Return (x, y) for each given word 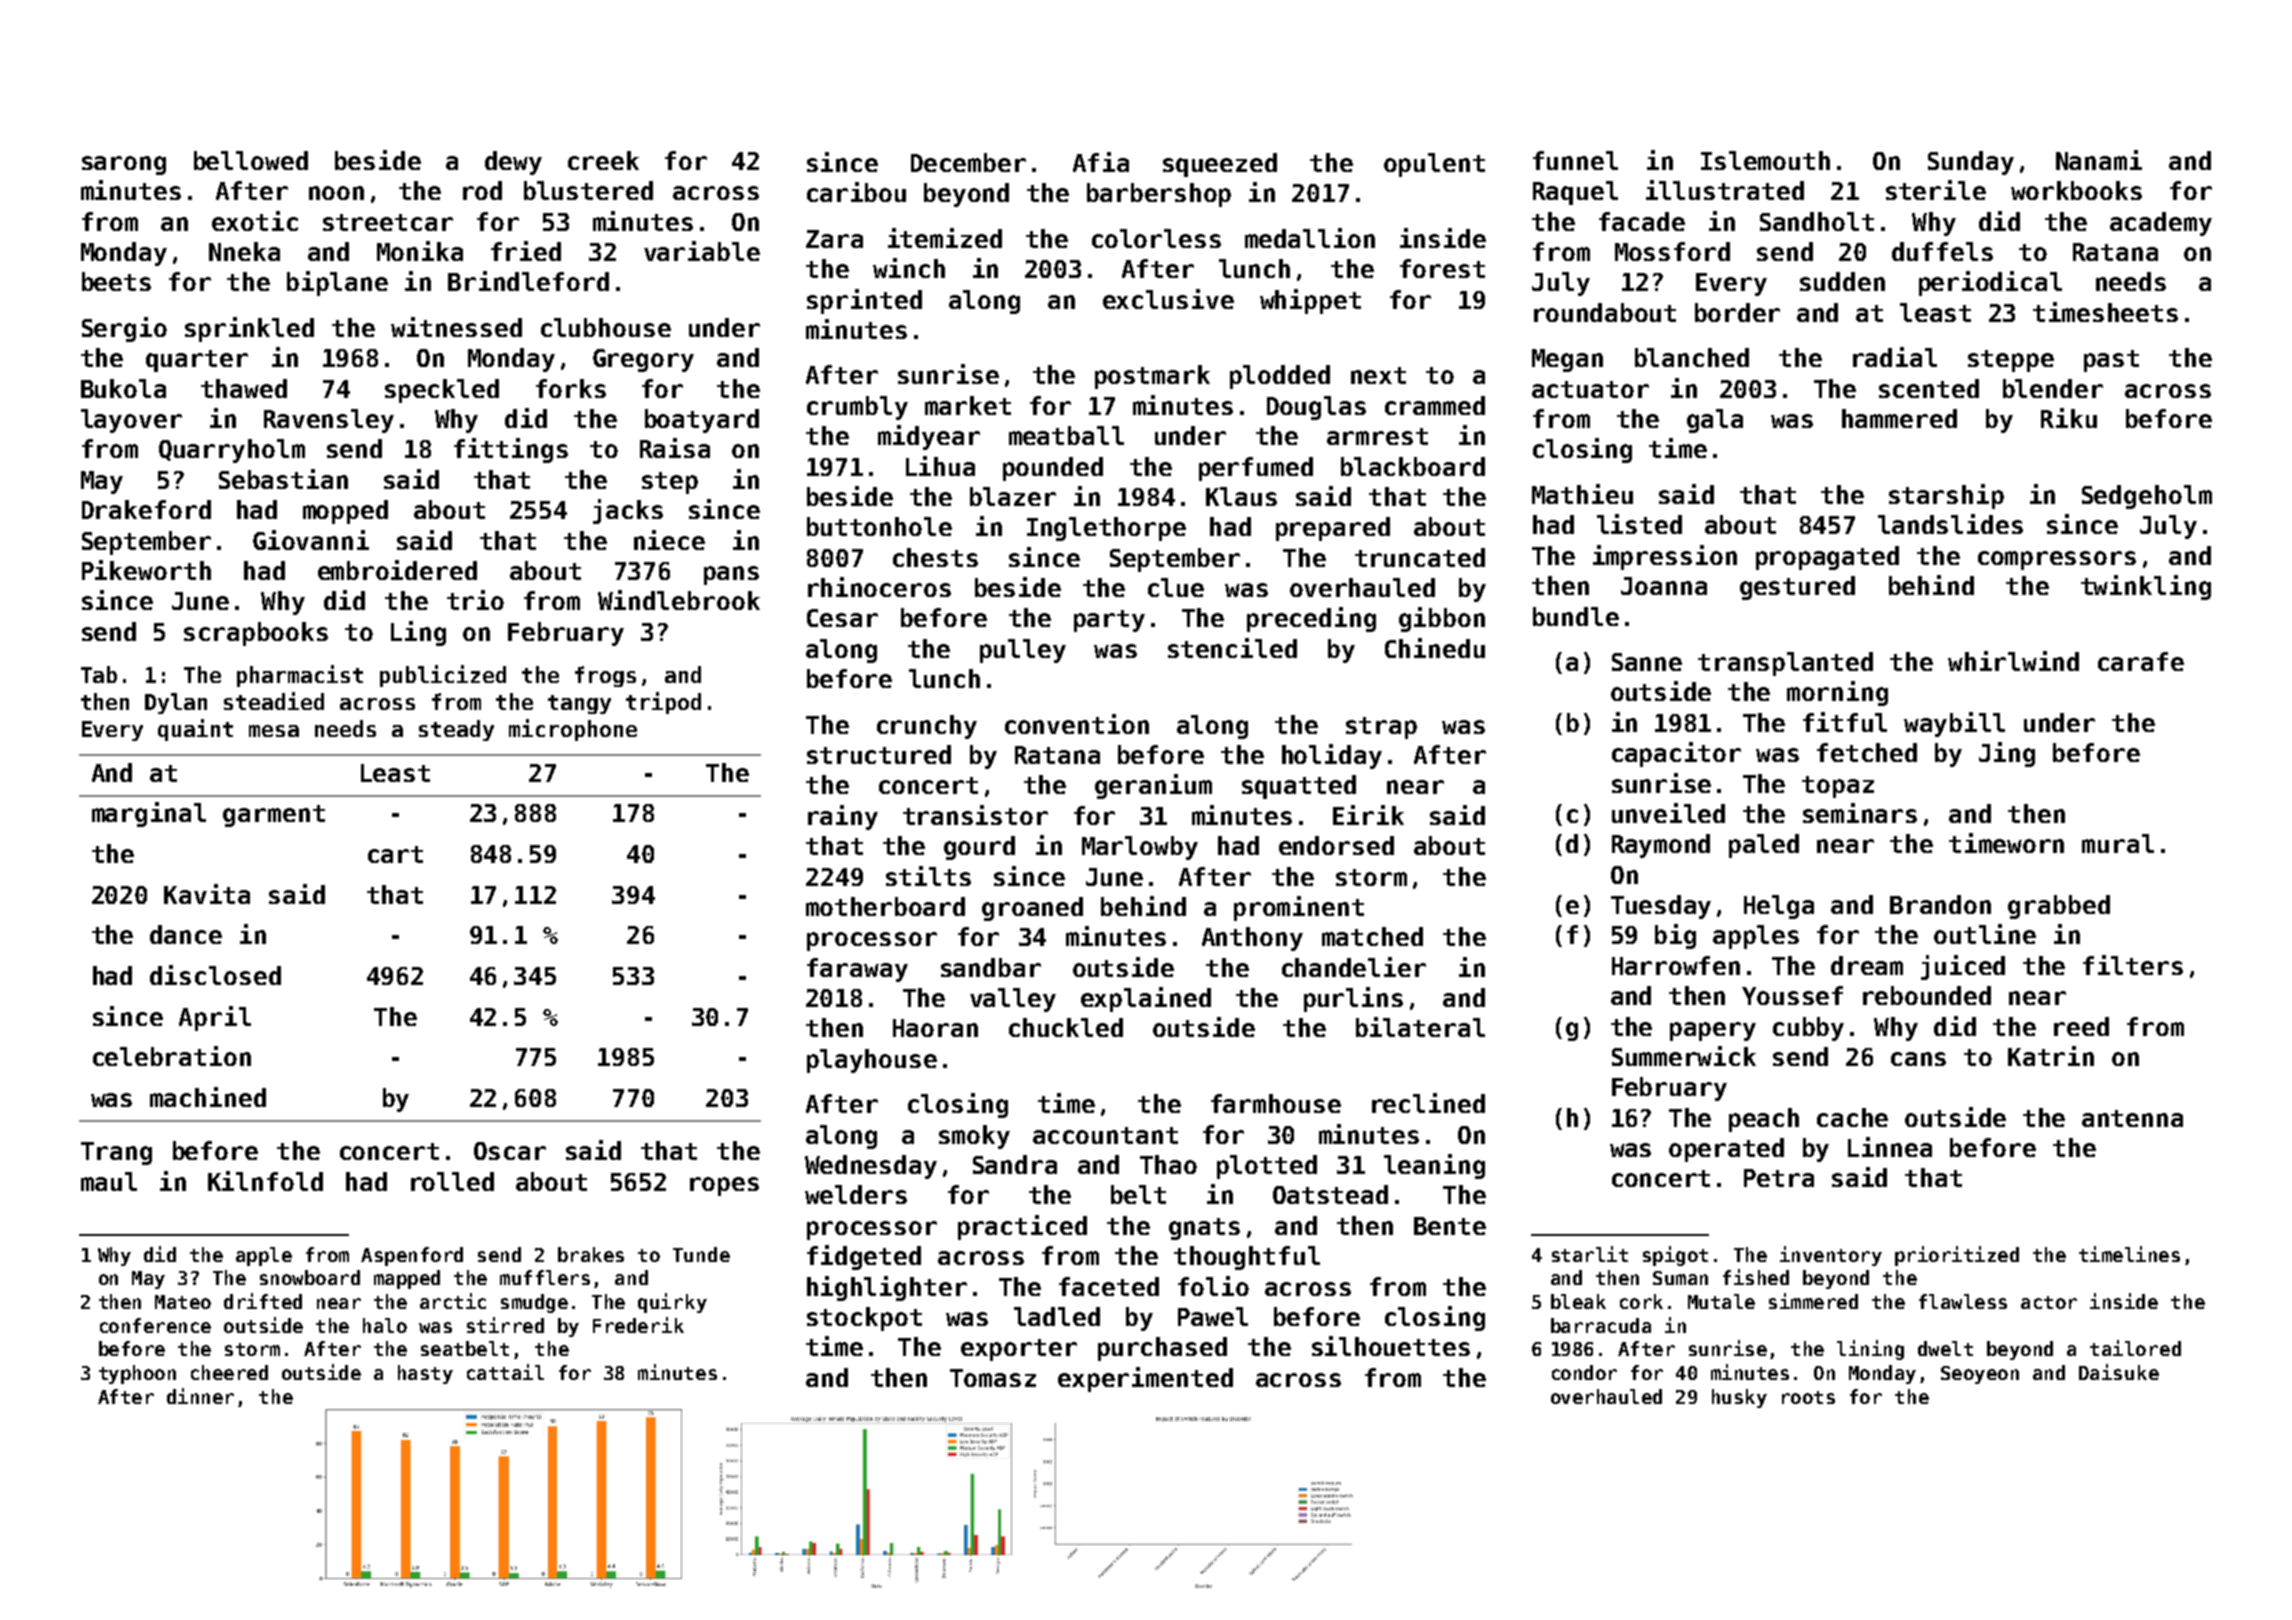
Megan (1567, 360)
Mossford (1672, 251)
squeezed (1220, 165)
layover (131, 421)
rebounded (1927, 995)
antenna (2132, 1118)
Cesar (842, 618)
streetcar (388, 222)
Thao (1168, 1164)
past (2111, 361)
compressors (2057, 560)
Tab (99, 674)
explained (1146, 999)
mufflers (545, 1277)
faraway (857, 970)
